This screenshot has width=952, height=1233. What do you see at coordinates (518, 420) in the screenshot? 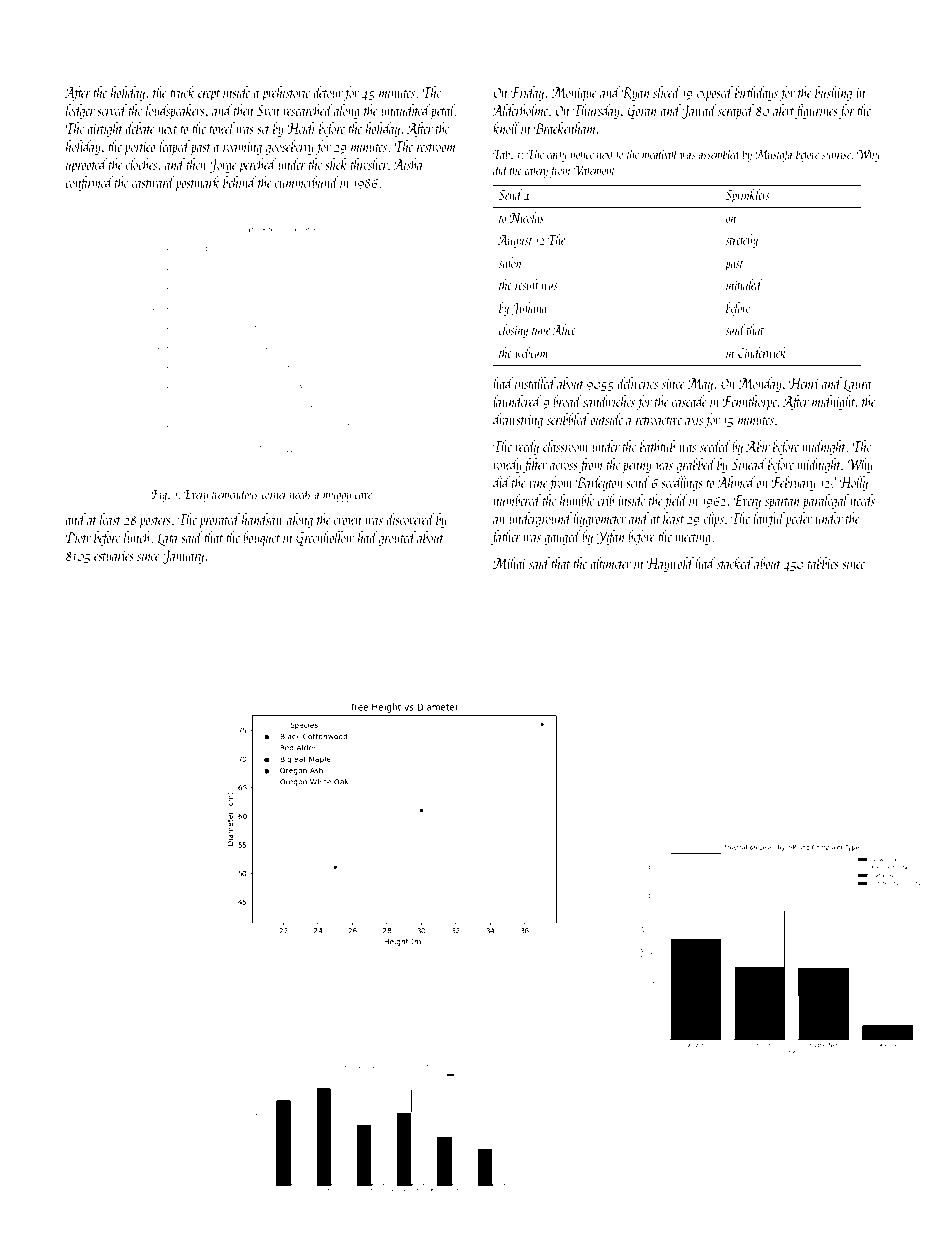
I see `drawstring` at bounding box center [518, 420].
